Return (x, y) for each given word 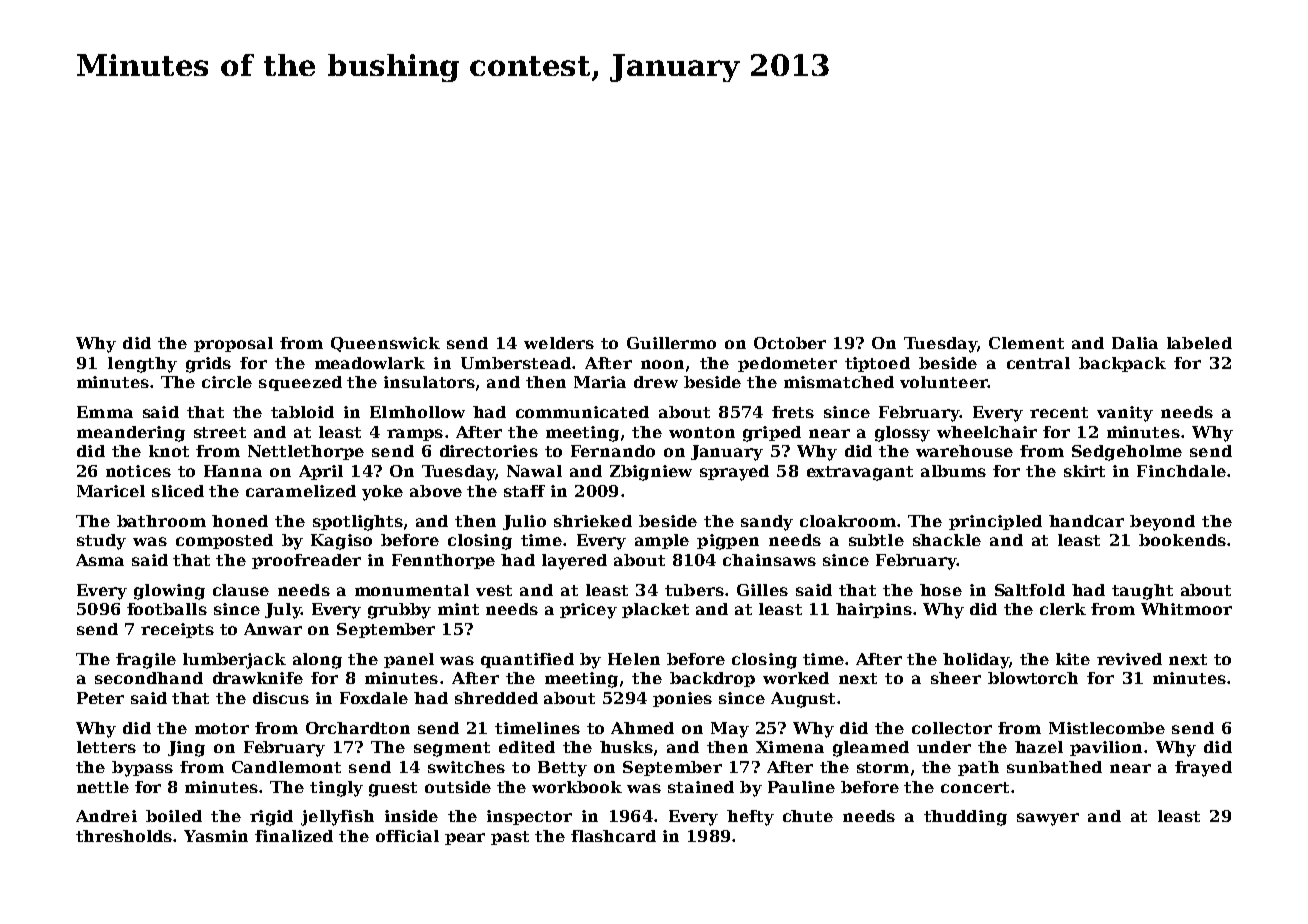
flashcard (613, 836)
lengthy (142, 365)
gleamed (871, 749)
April (321, 472)
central (1038, 363)
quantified (527, 660)
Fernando (613, 451)
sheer (956, 678)
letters (106, 747)
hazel (1039, 747)
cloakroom (848, 521)
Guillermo (671, 343)
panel (409, 660)
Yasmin (216, 836)
